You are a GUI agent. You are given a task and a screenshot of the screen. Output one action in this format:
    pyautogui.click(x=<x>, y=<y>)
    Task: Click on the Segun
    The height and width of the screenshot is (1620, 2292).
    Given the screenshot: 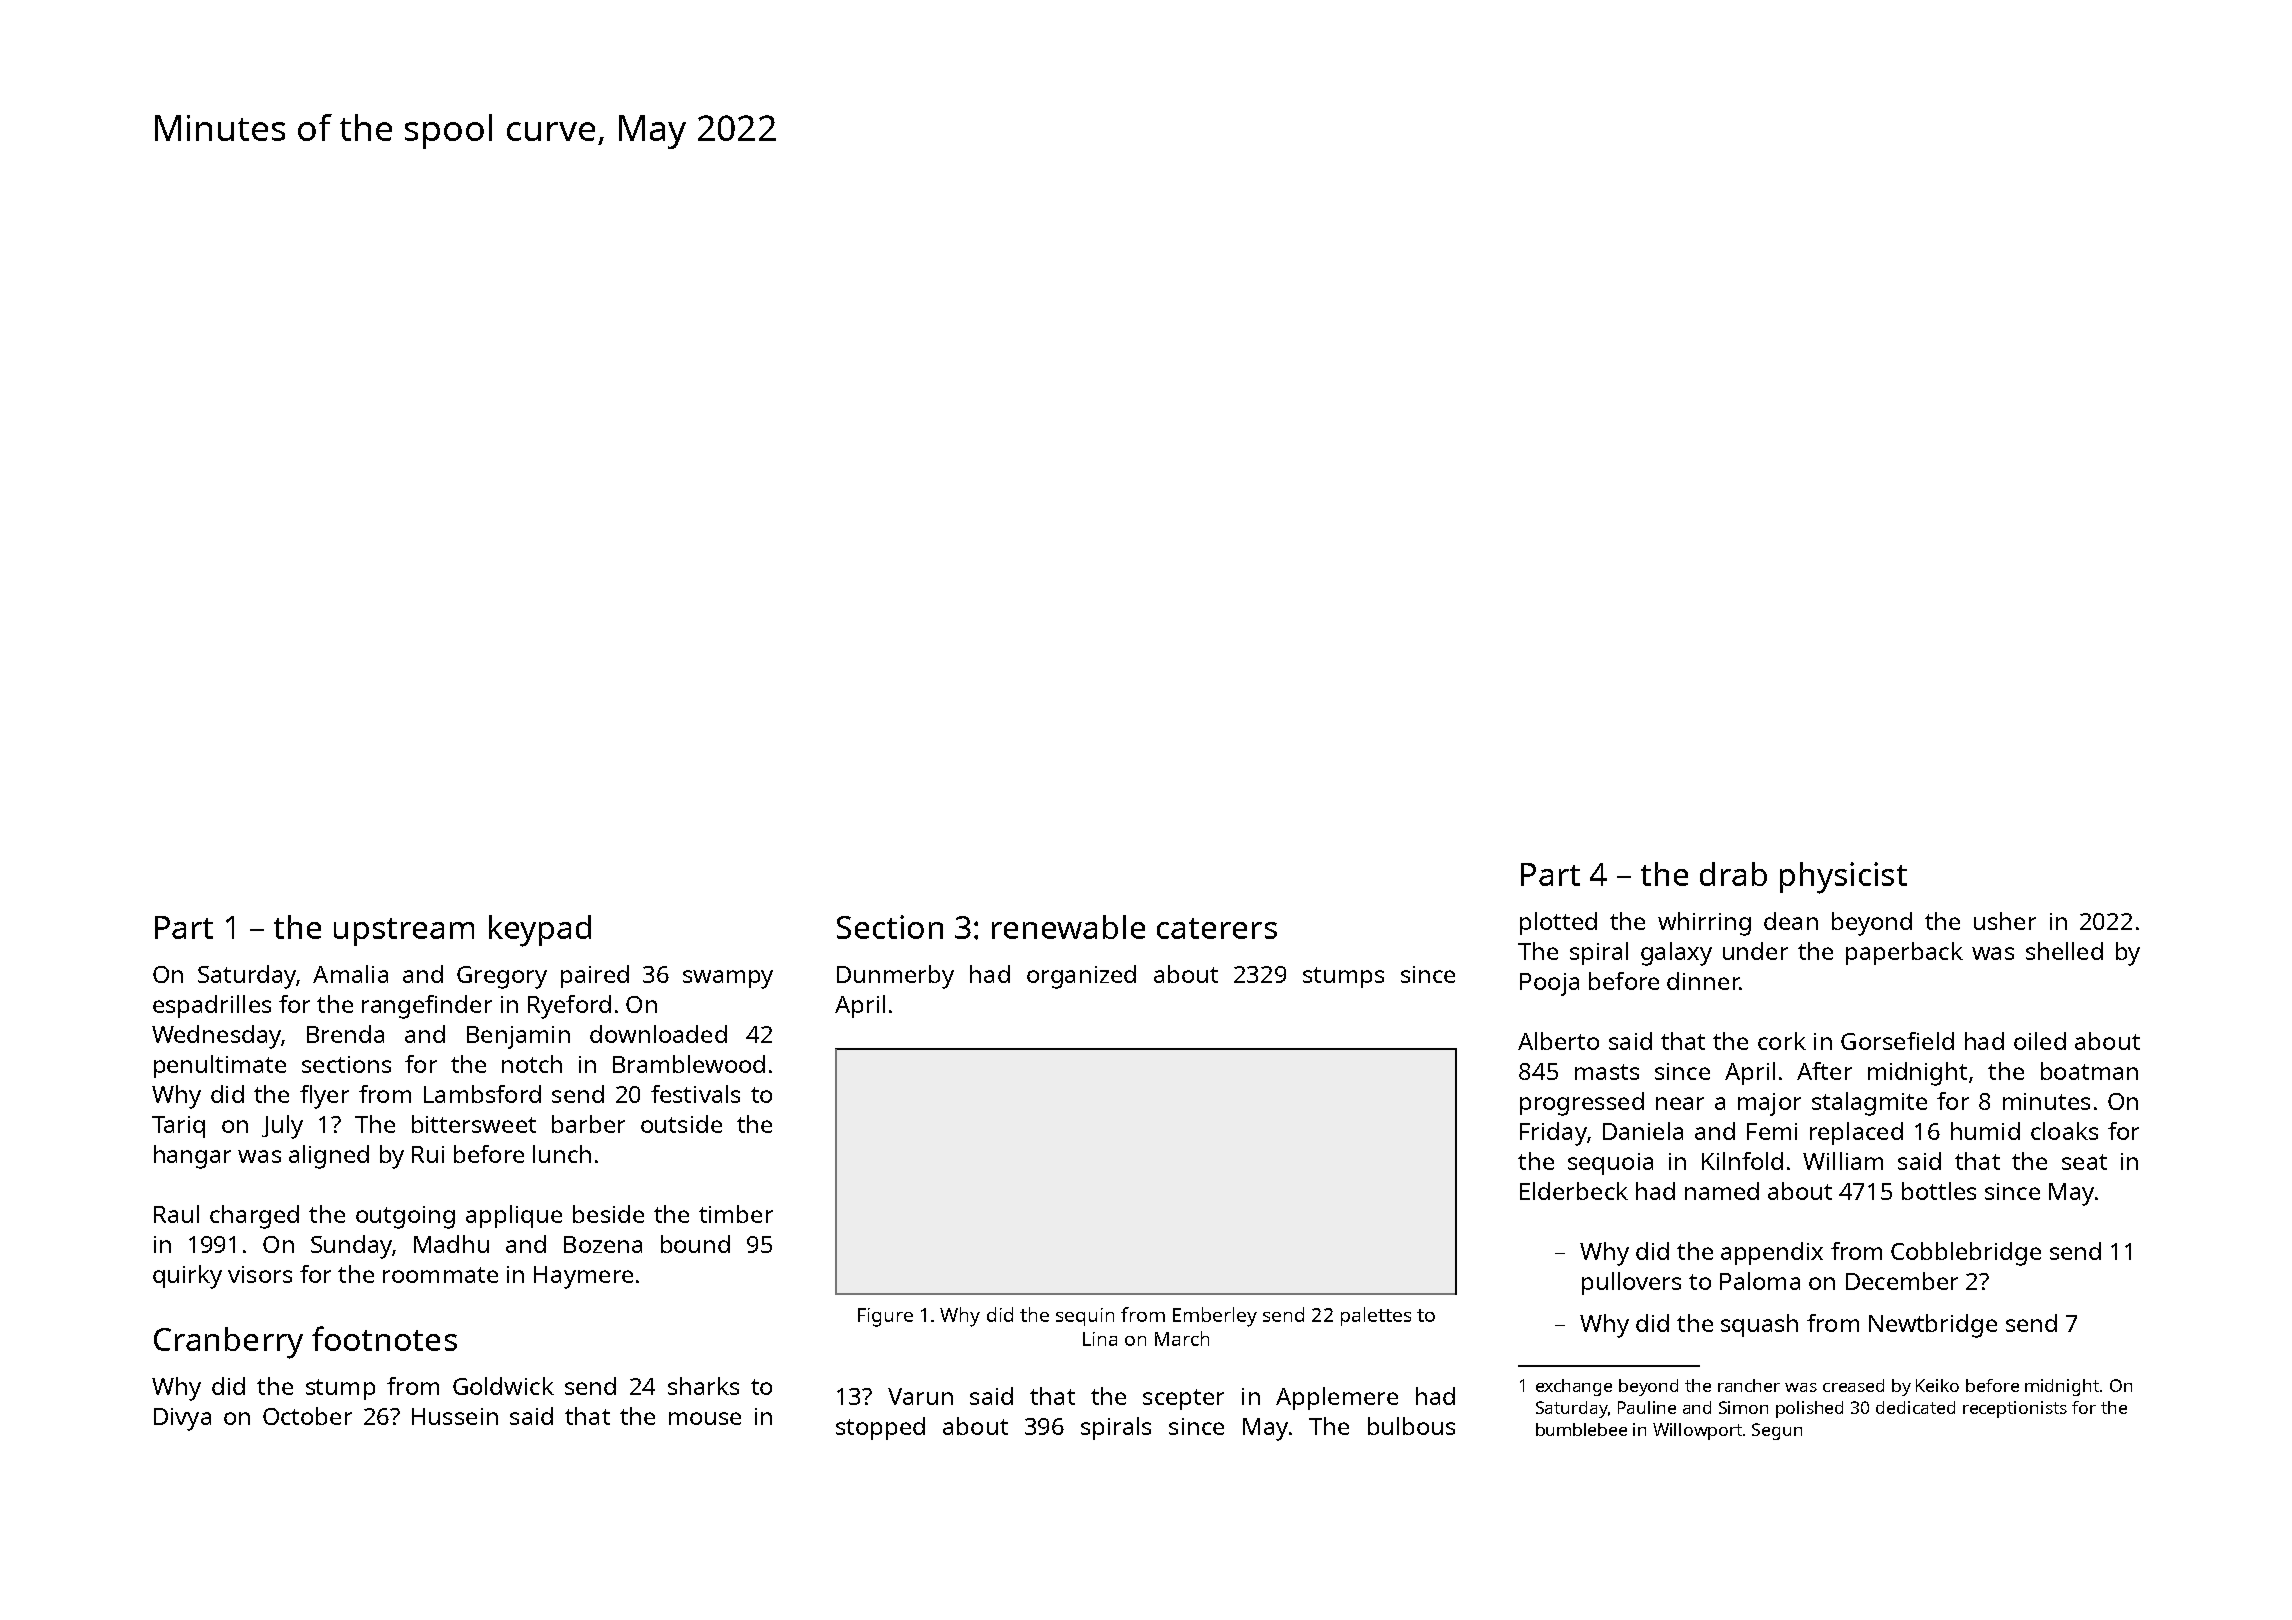 What is the action you would take?
    pyautogui.click(x=1777, y=1431)
